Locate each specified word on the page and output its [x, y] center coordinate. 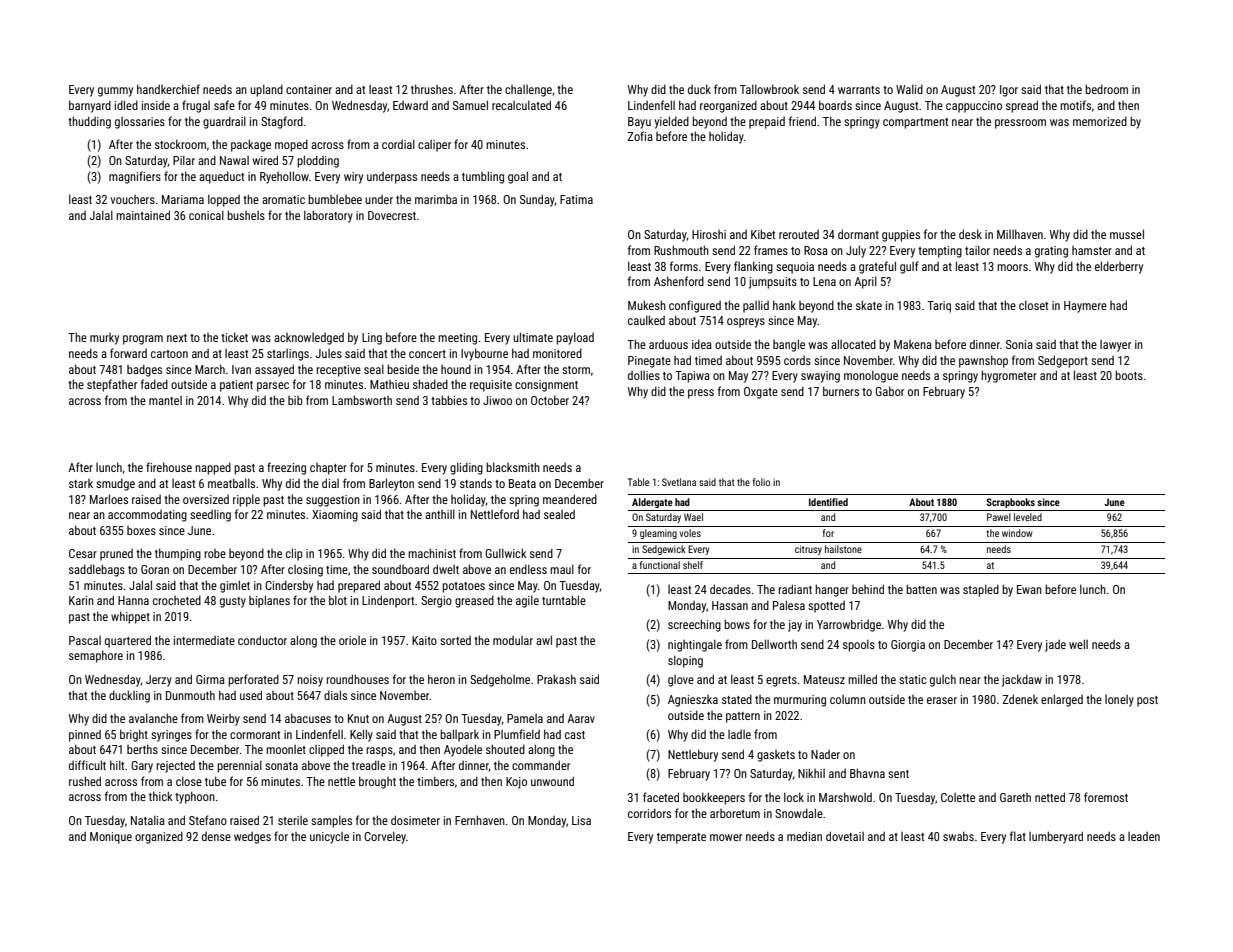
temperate [681, 838]
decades [730, 589]
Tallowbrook [769, 89]
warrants [859, 90]
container [309, 89]
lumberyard [1056, 837]
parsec [273, 387]
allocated [853, 344]
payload [575, 338]
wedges [252, 838]
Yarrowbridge [849, 625]
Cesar [83, 553]
